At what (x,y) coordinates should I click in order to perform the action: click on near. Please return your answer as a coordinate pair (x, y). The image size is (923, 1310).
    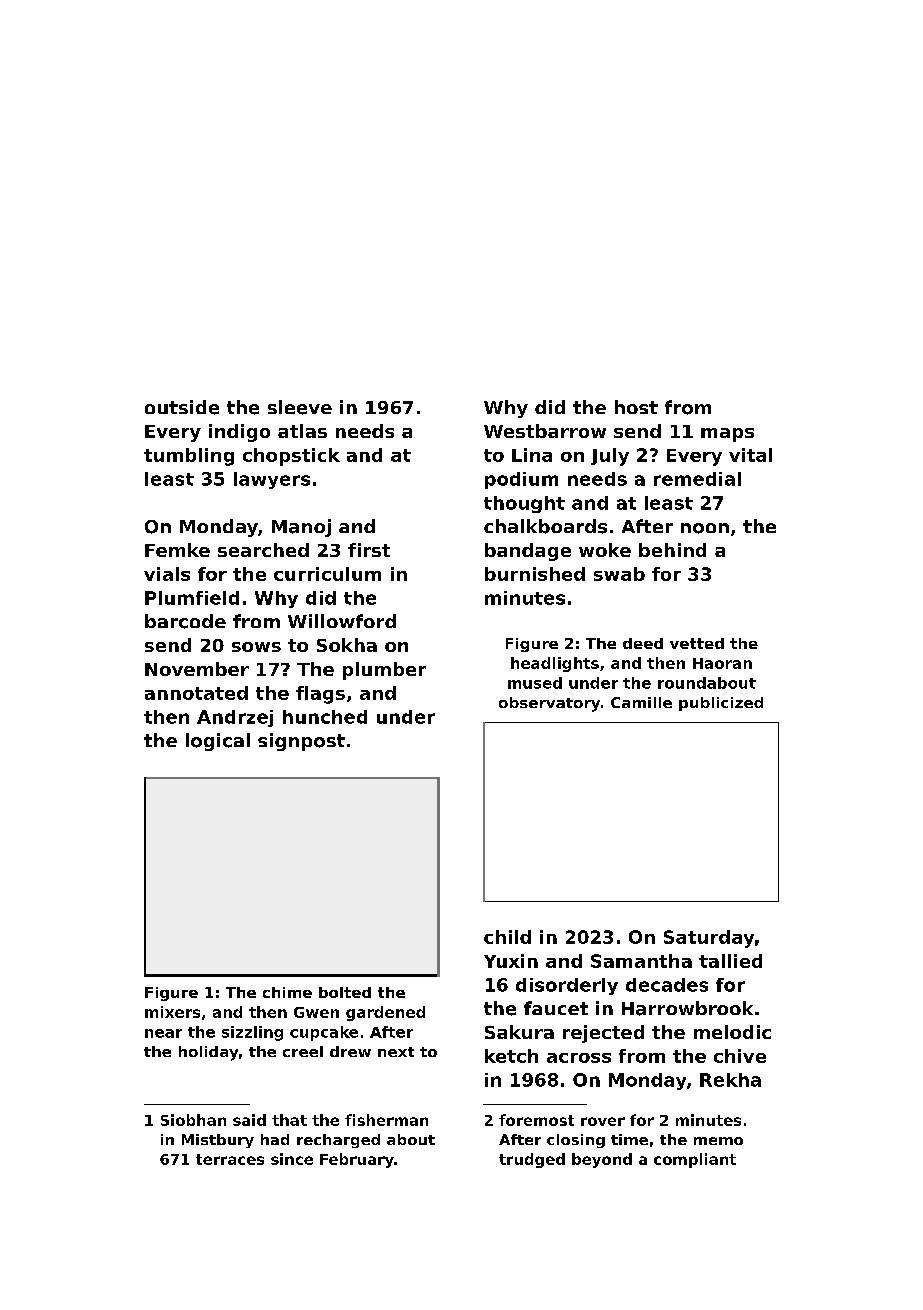
    Looking at the image, I should click on (163, 1033).
